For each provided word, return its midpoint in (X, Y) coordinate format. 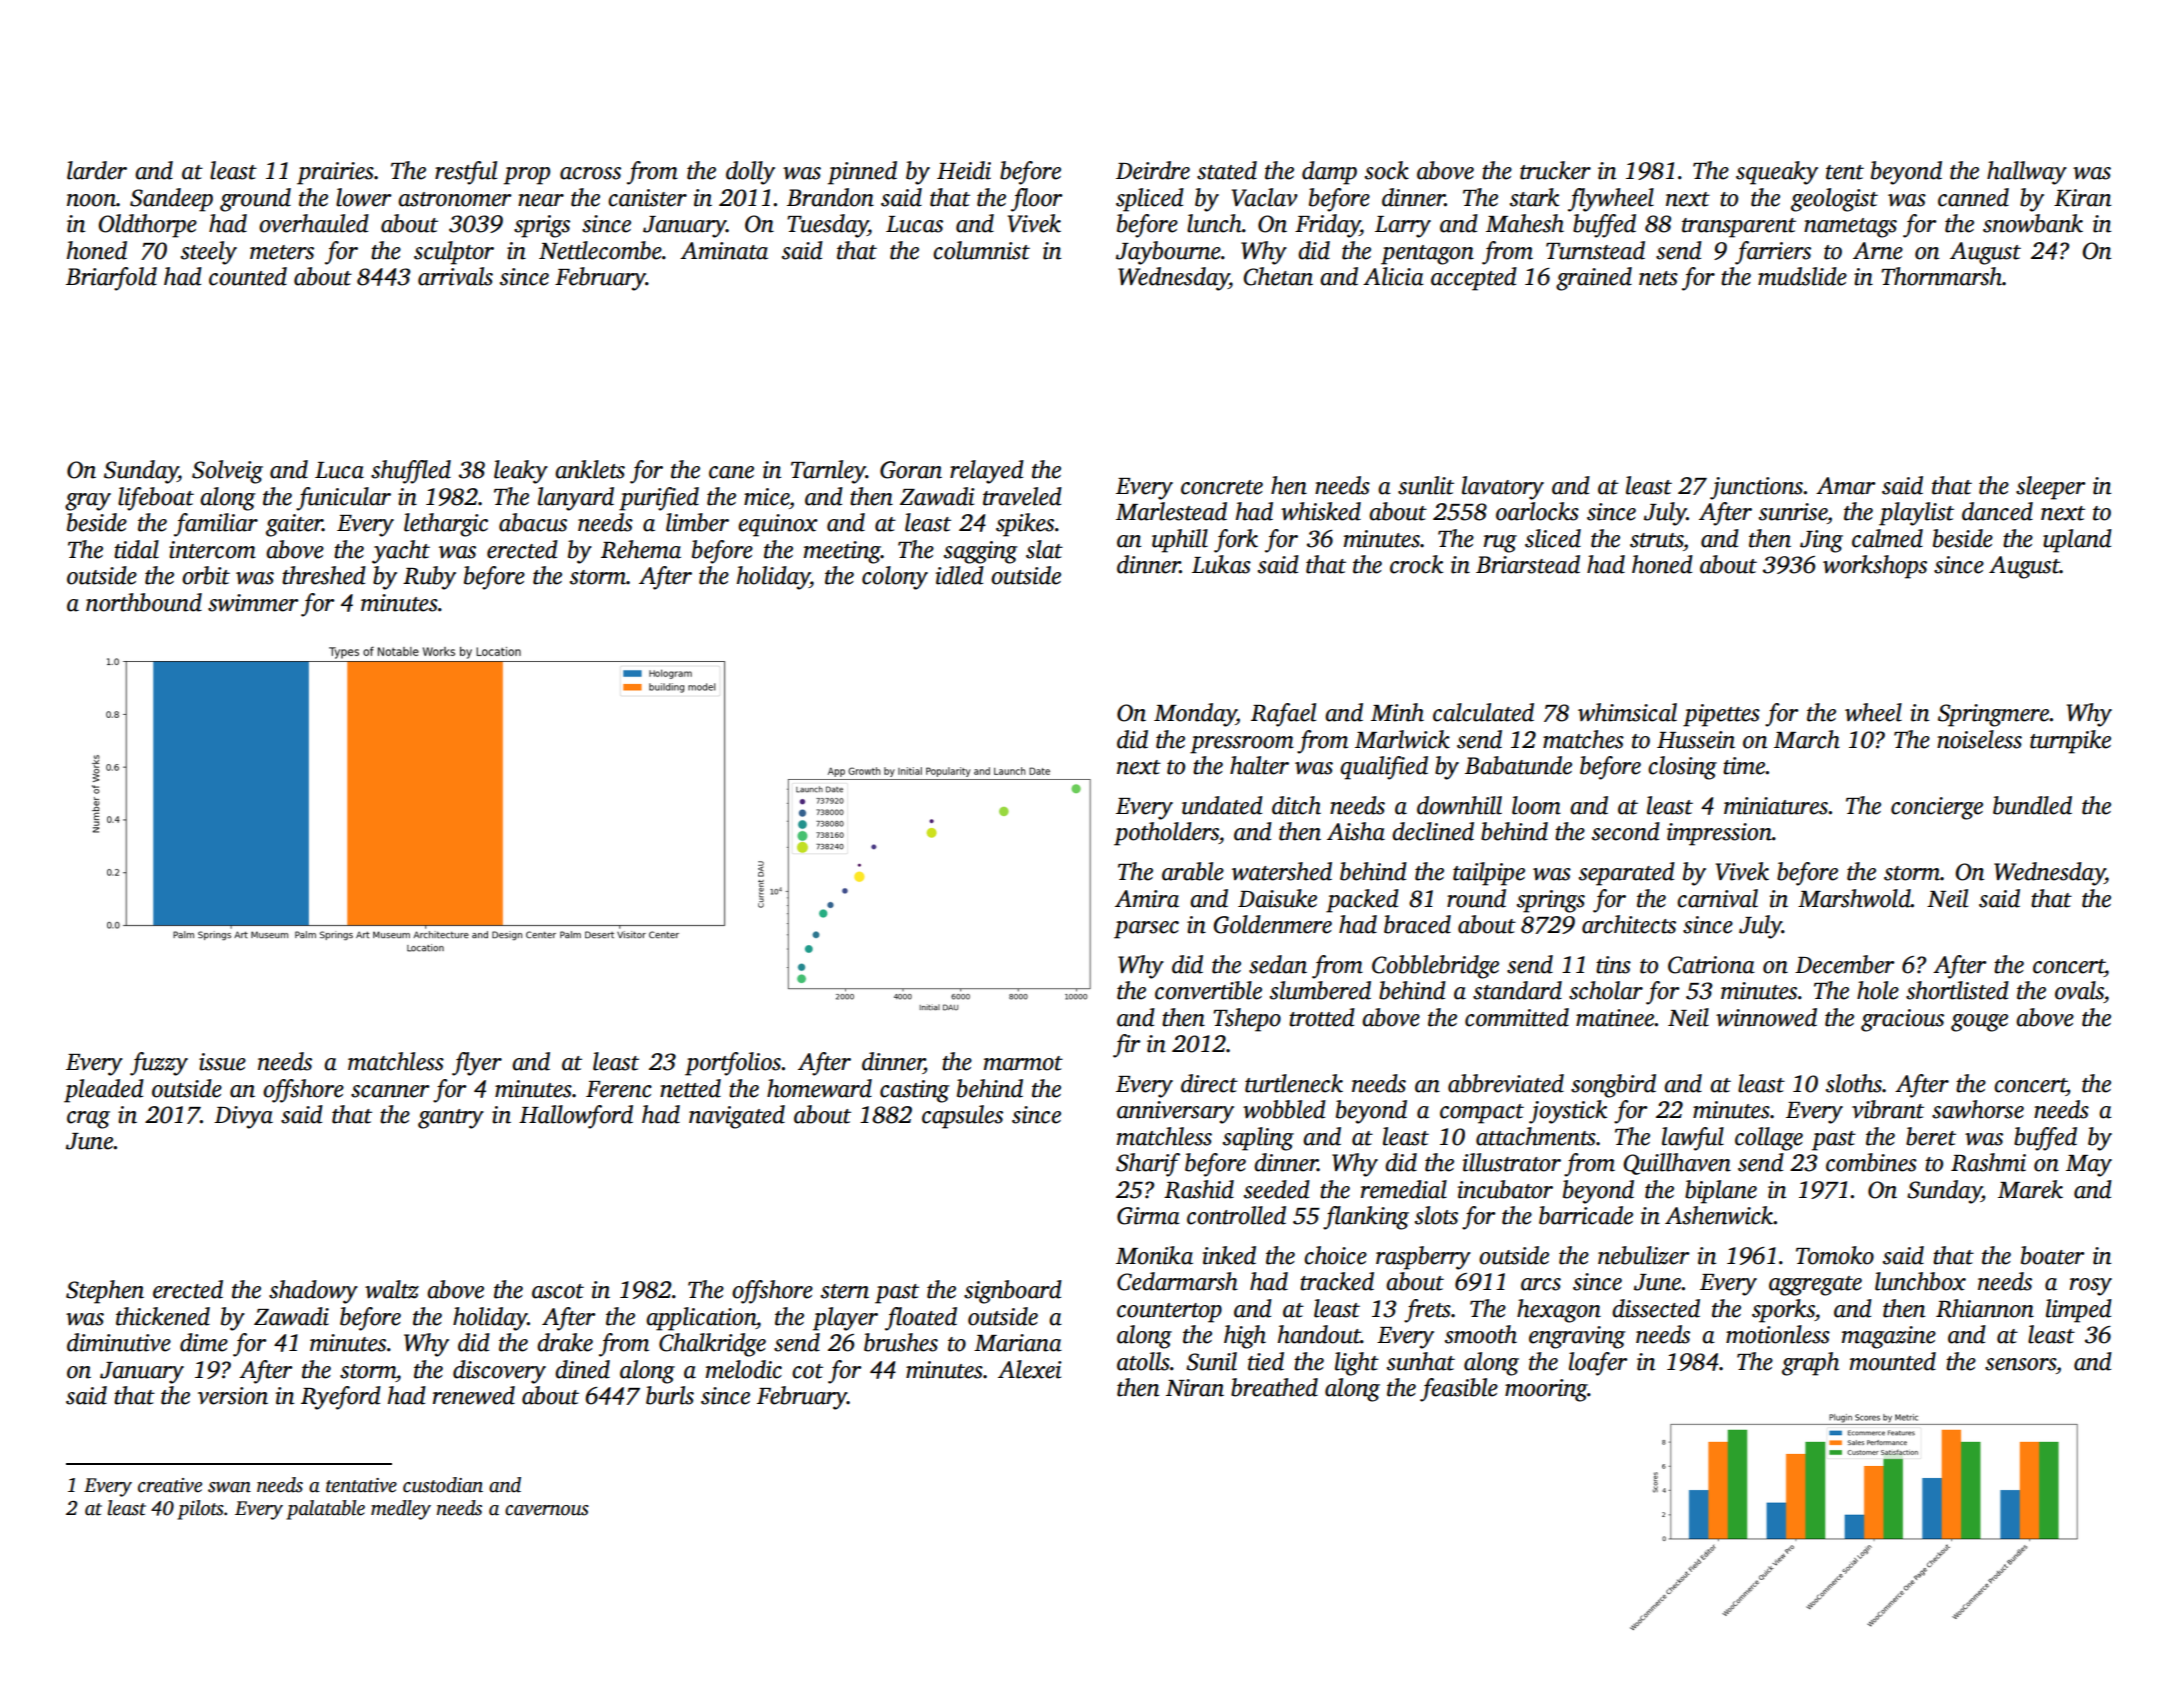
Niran (1195, 1388)
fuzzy (159, 1064)
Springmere (1994, 715)
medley (401, 1510)
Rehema (641, 549)
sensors (2020, 1364)
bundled (2032, 805)
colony (895, 578)
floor (1036, 200)
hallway (2027, 173)
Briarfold (111, 279)
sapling (1258, 1139)
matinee (1615, 1018)
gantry (451, 1119)
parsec (1146, 930)
